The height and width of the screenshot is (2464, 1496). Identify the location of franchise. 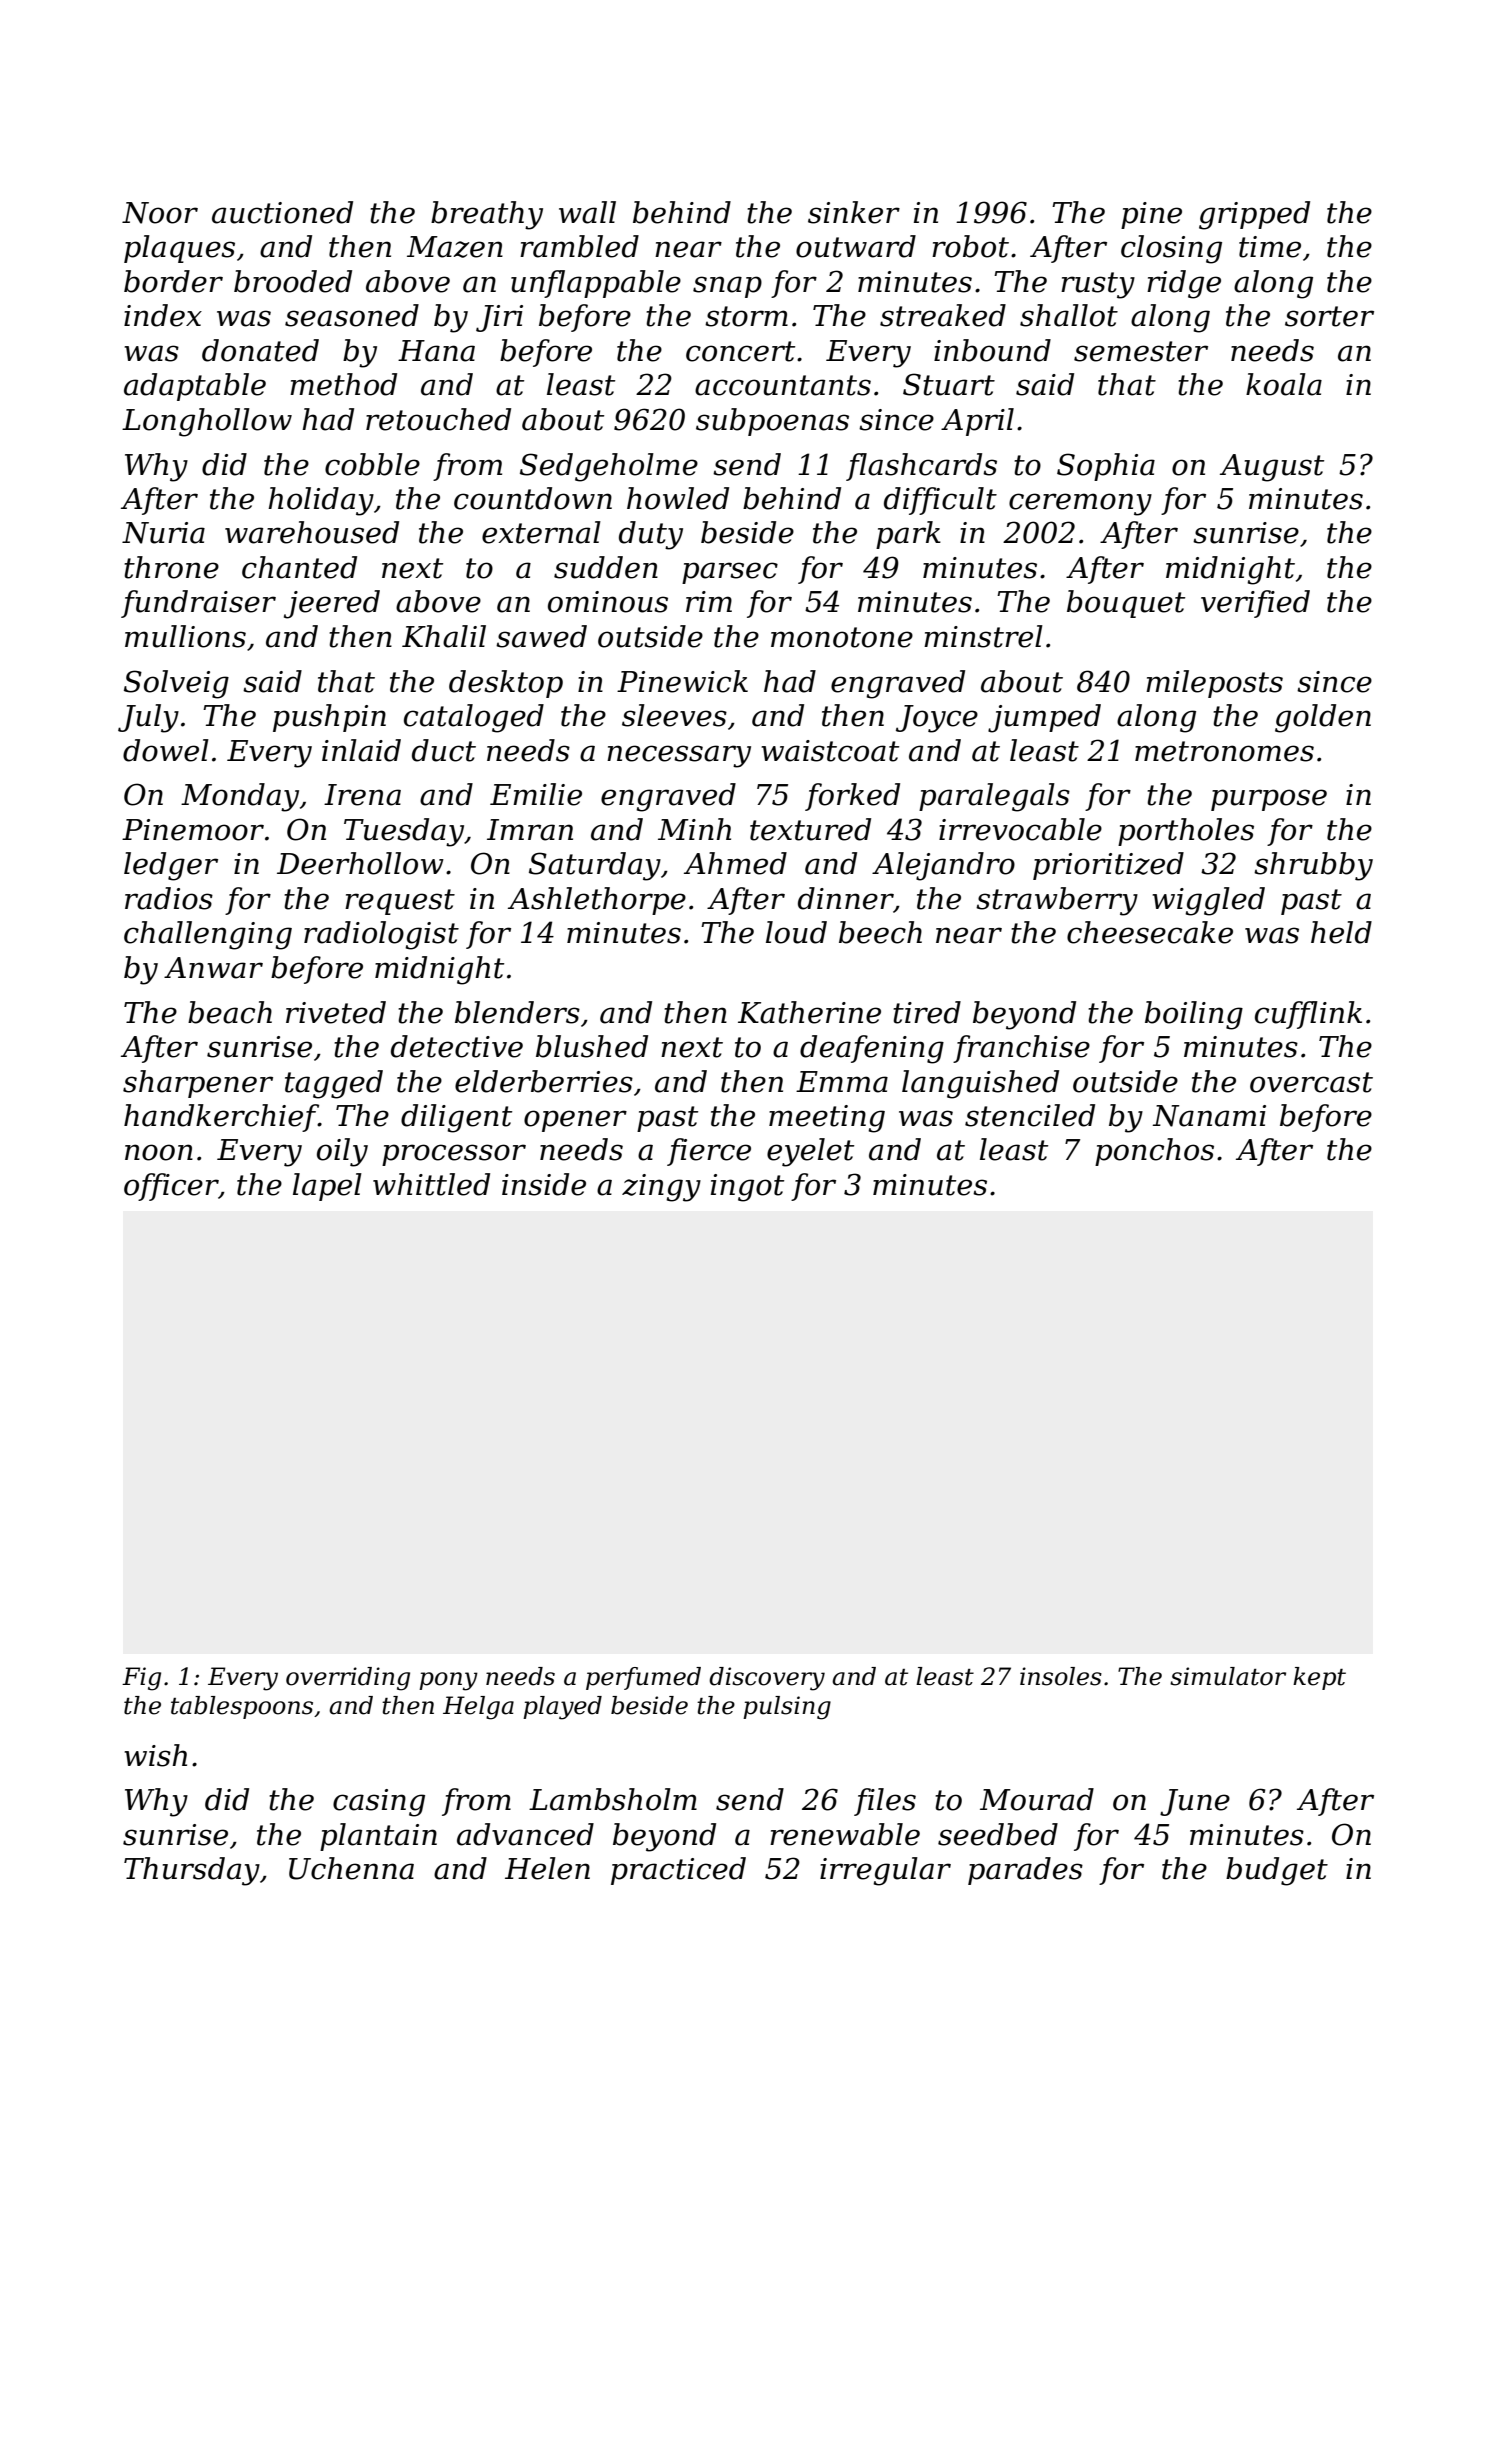
(1021, 1049).
